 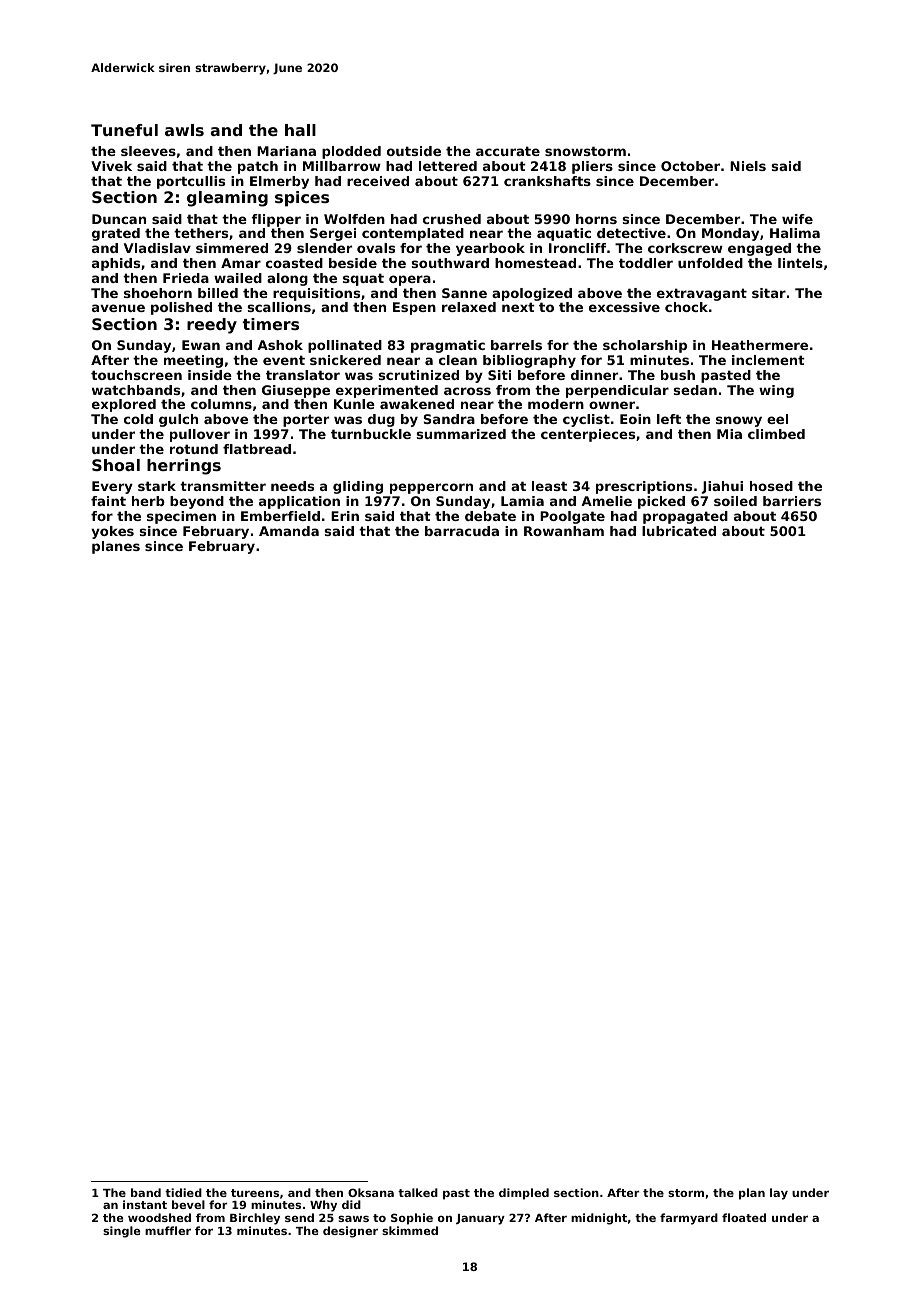 What do you see at coordinates (689, 1219) in the page?
I see `farmyard` at bounding box center [689, 1219].
